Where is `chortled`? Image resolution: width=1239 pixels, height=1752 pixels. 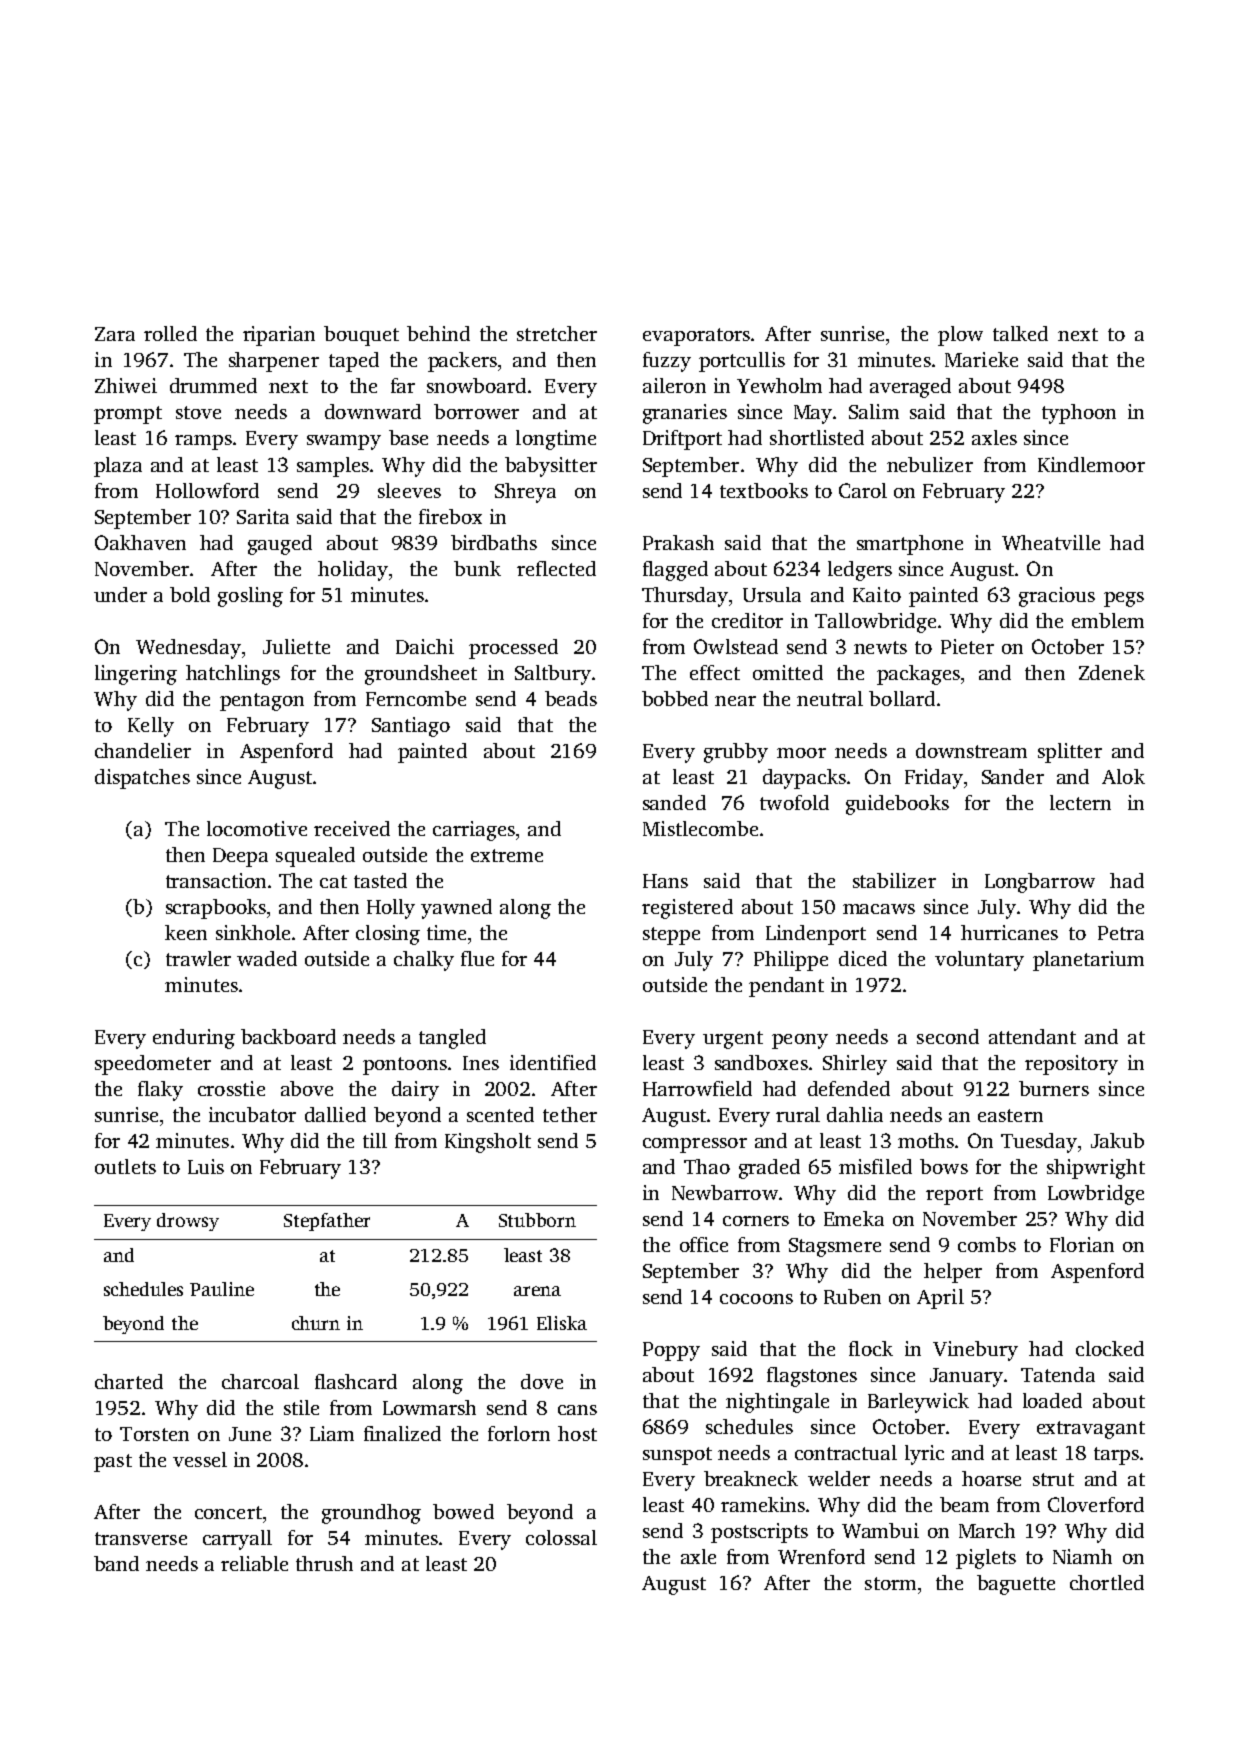 chortled is located at coordinates (1107, 1582).
